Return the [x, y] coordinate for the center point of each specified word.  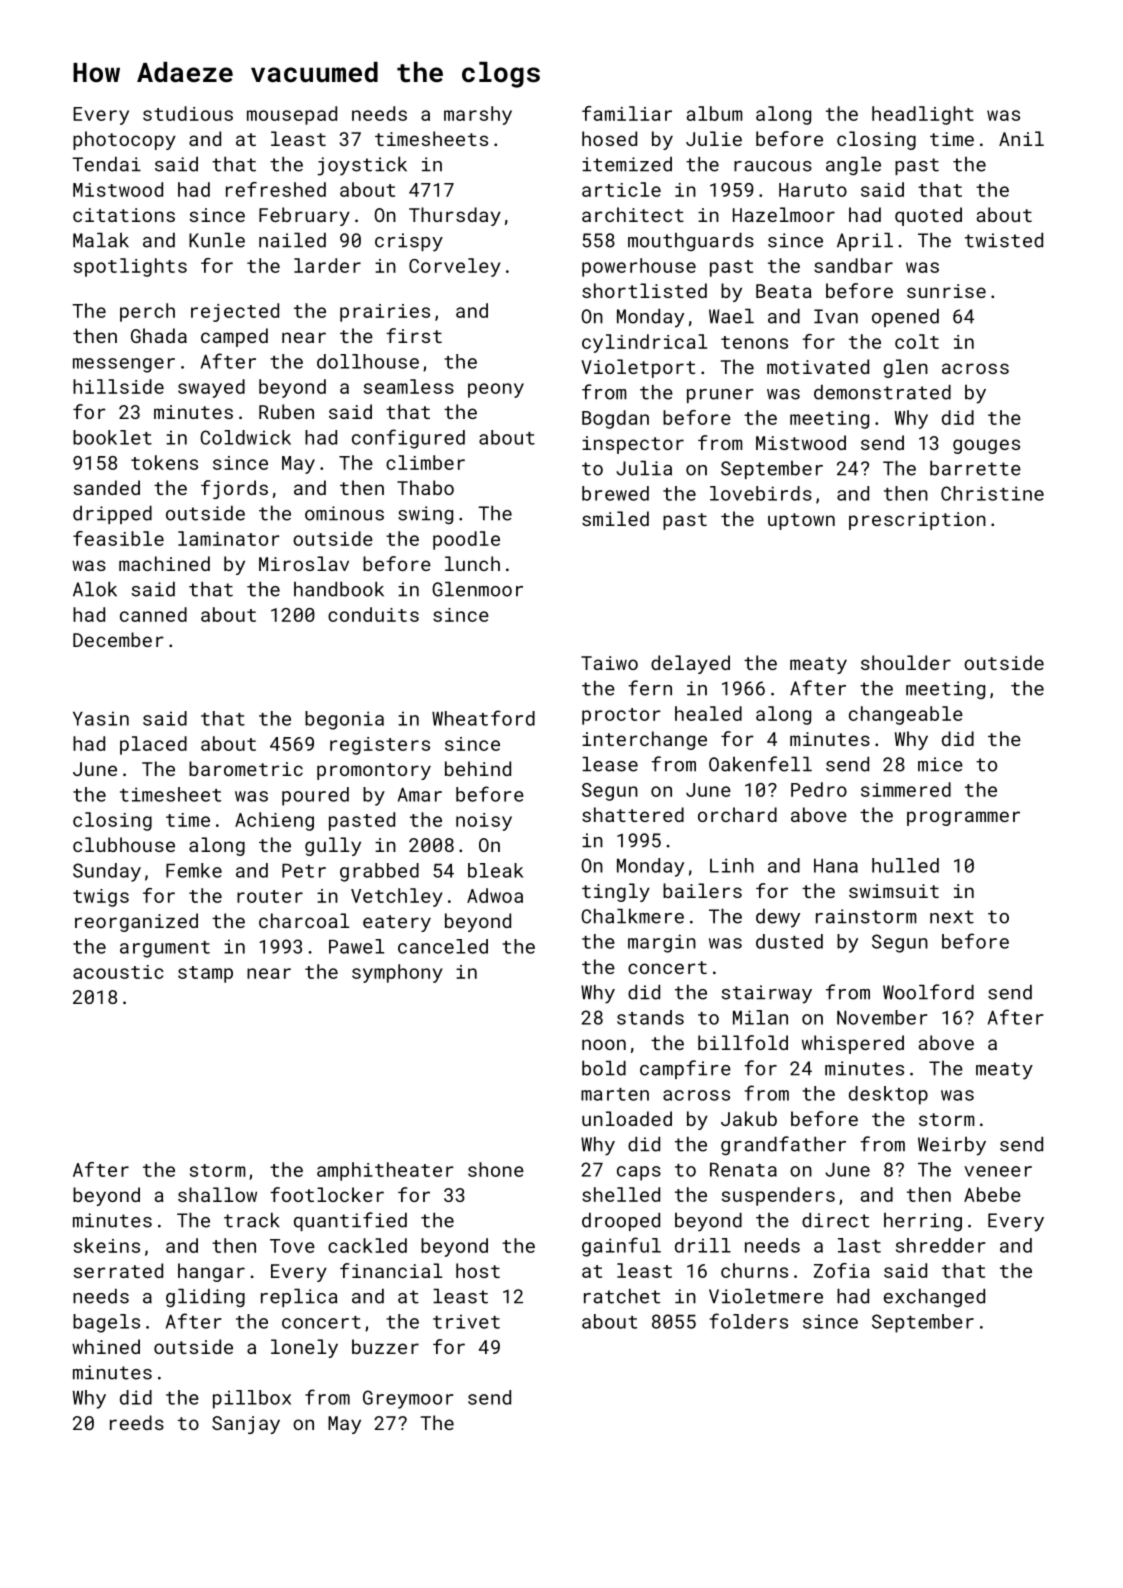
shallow [217, 1194]
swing [425, 515]
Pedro [819, 789]
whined [106, 1346]
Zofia [842, 1270]
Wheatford [483, 718]
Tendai [106, 164]
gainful [621, 1247]
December [118, 639]
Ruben [286, 411]
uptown [801, 521]
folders [749, 1321]
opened [905, 318]
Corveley [455, 267]
